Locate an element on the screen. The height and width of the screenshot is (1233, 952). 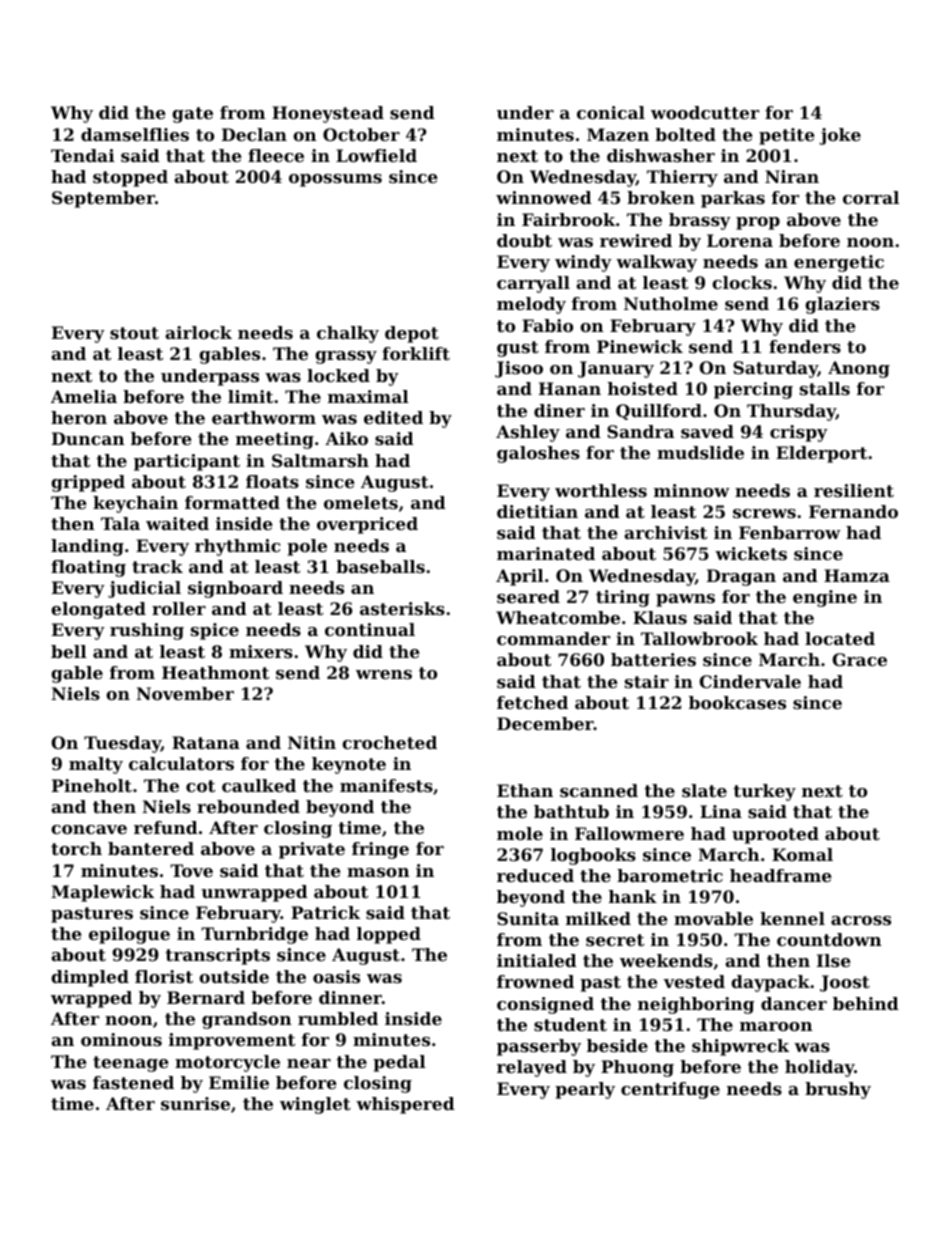
wickets is located at coordinates (751, 553).
